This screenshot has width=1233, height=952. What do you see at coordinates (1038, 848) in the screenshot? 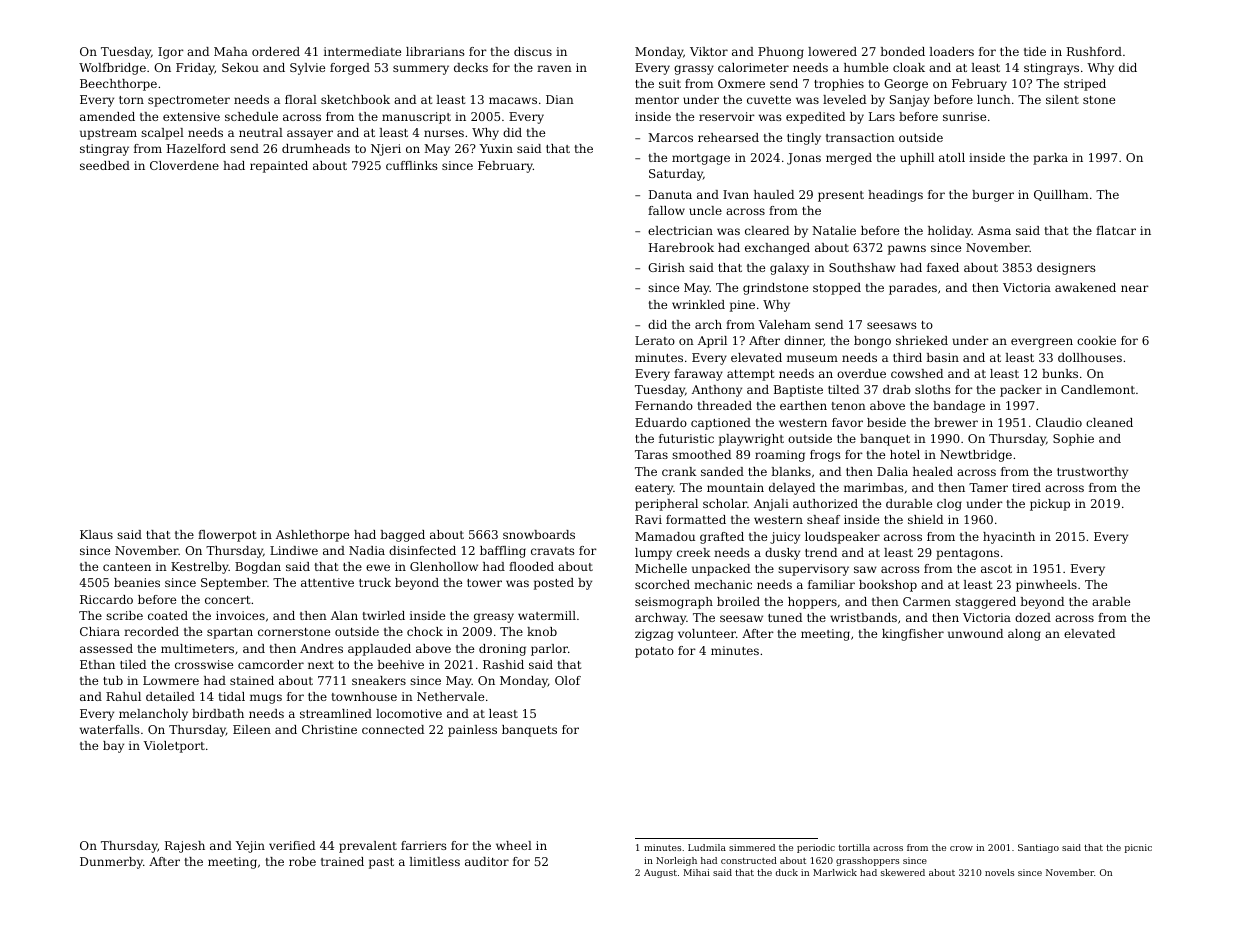
I see `Santiago` at bounding box center [1038, 848].
